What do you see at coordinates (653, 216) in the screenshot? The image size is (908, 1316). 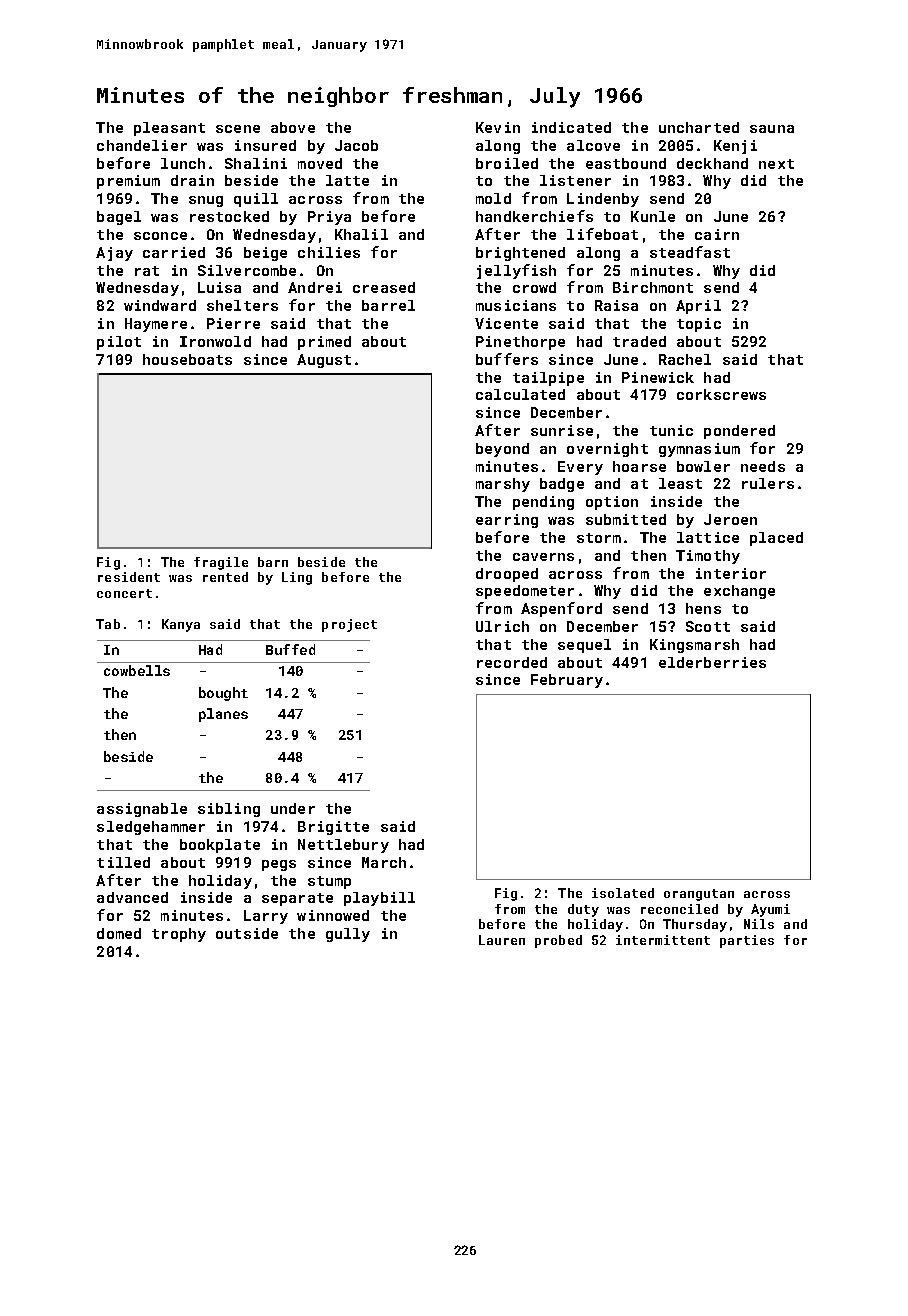 I see `Kunle` at bounding box center [653, 216].
